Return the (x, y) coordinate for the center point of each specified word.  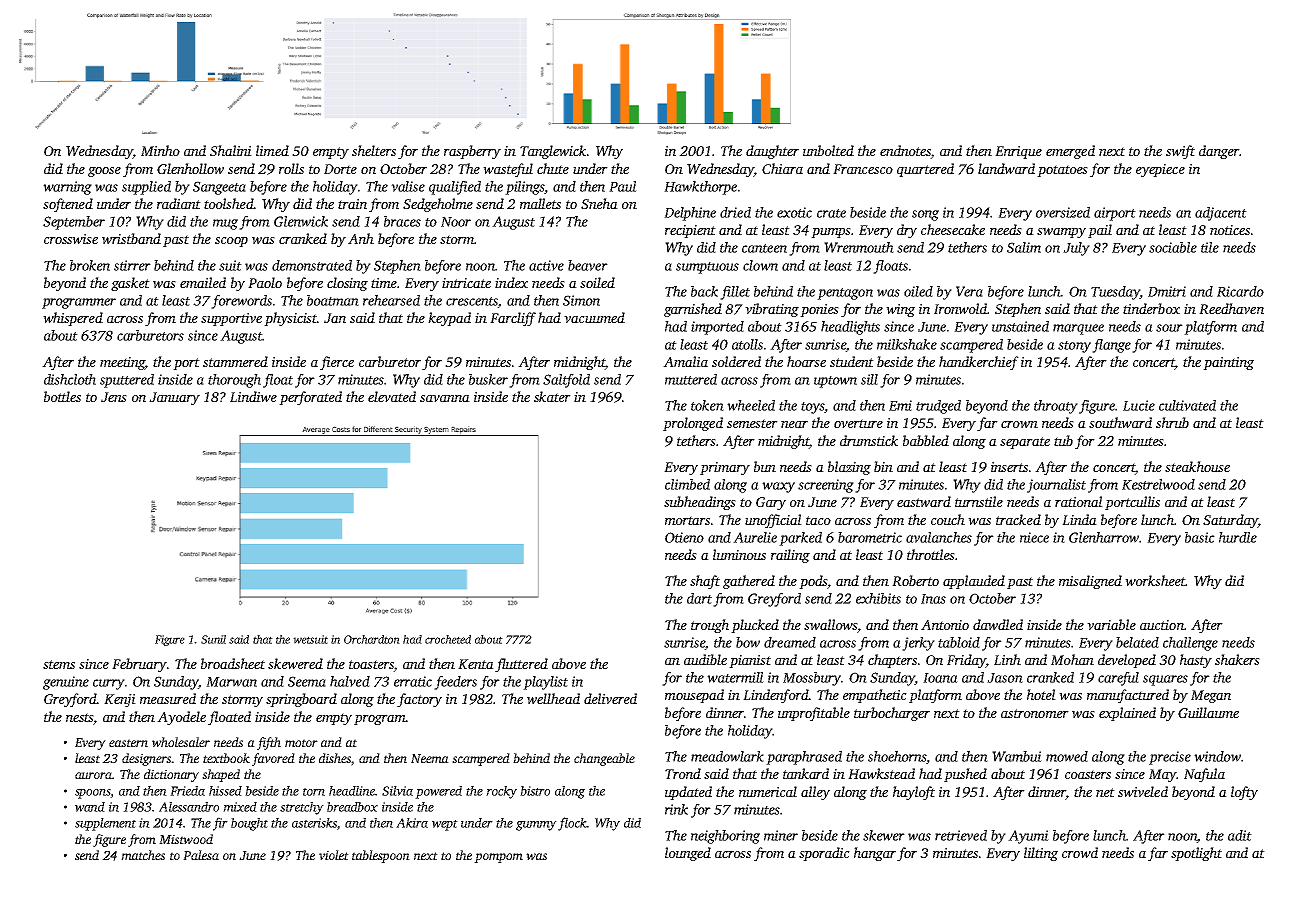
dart (699, 598)
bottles (62, 396)
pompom (498, 858)
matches (143, 855)
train (352, 204)
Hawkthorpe (700, 188)
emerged (1070, 152)
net (1105, 792)
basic (1200, 537)
